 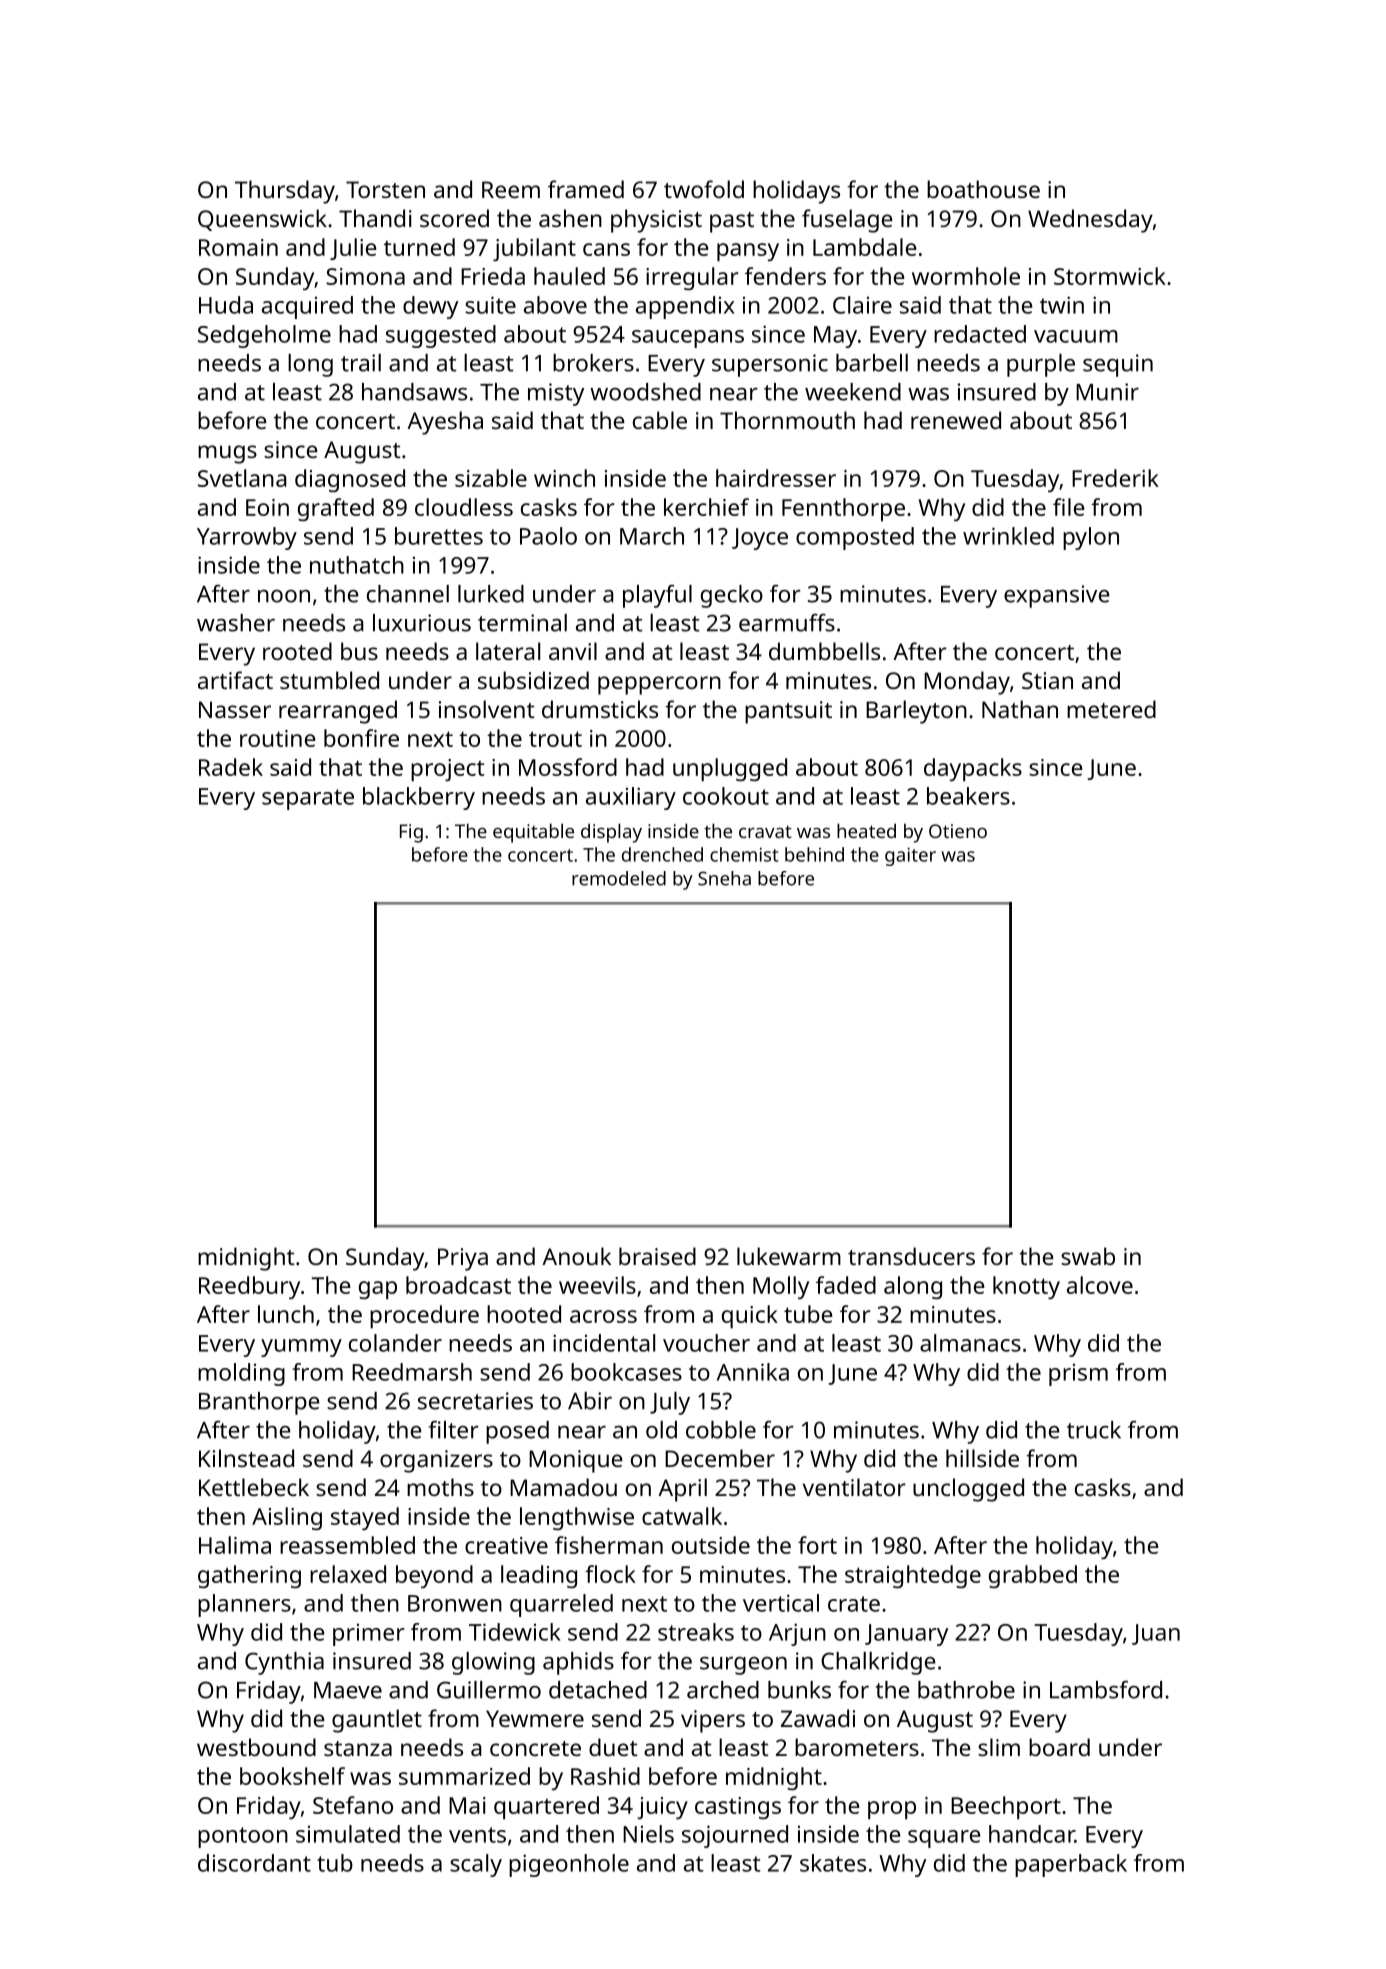 I want to click on Huda, so click(x=226, y=305).
